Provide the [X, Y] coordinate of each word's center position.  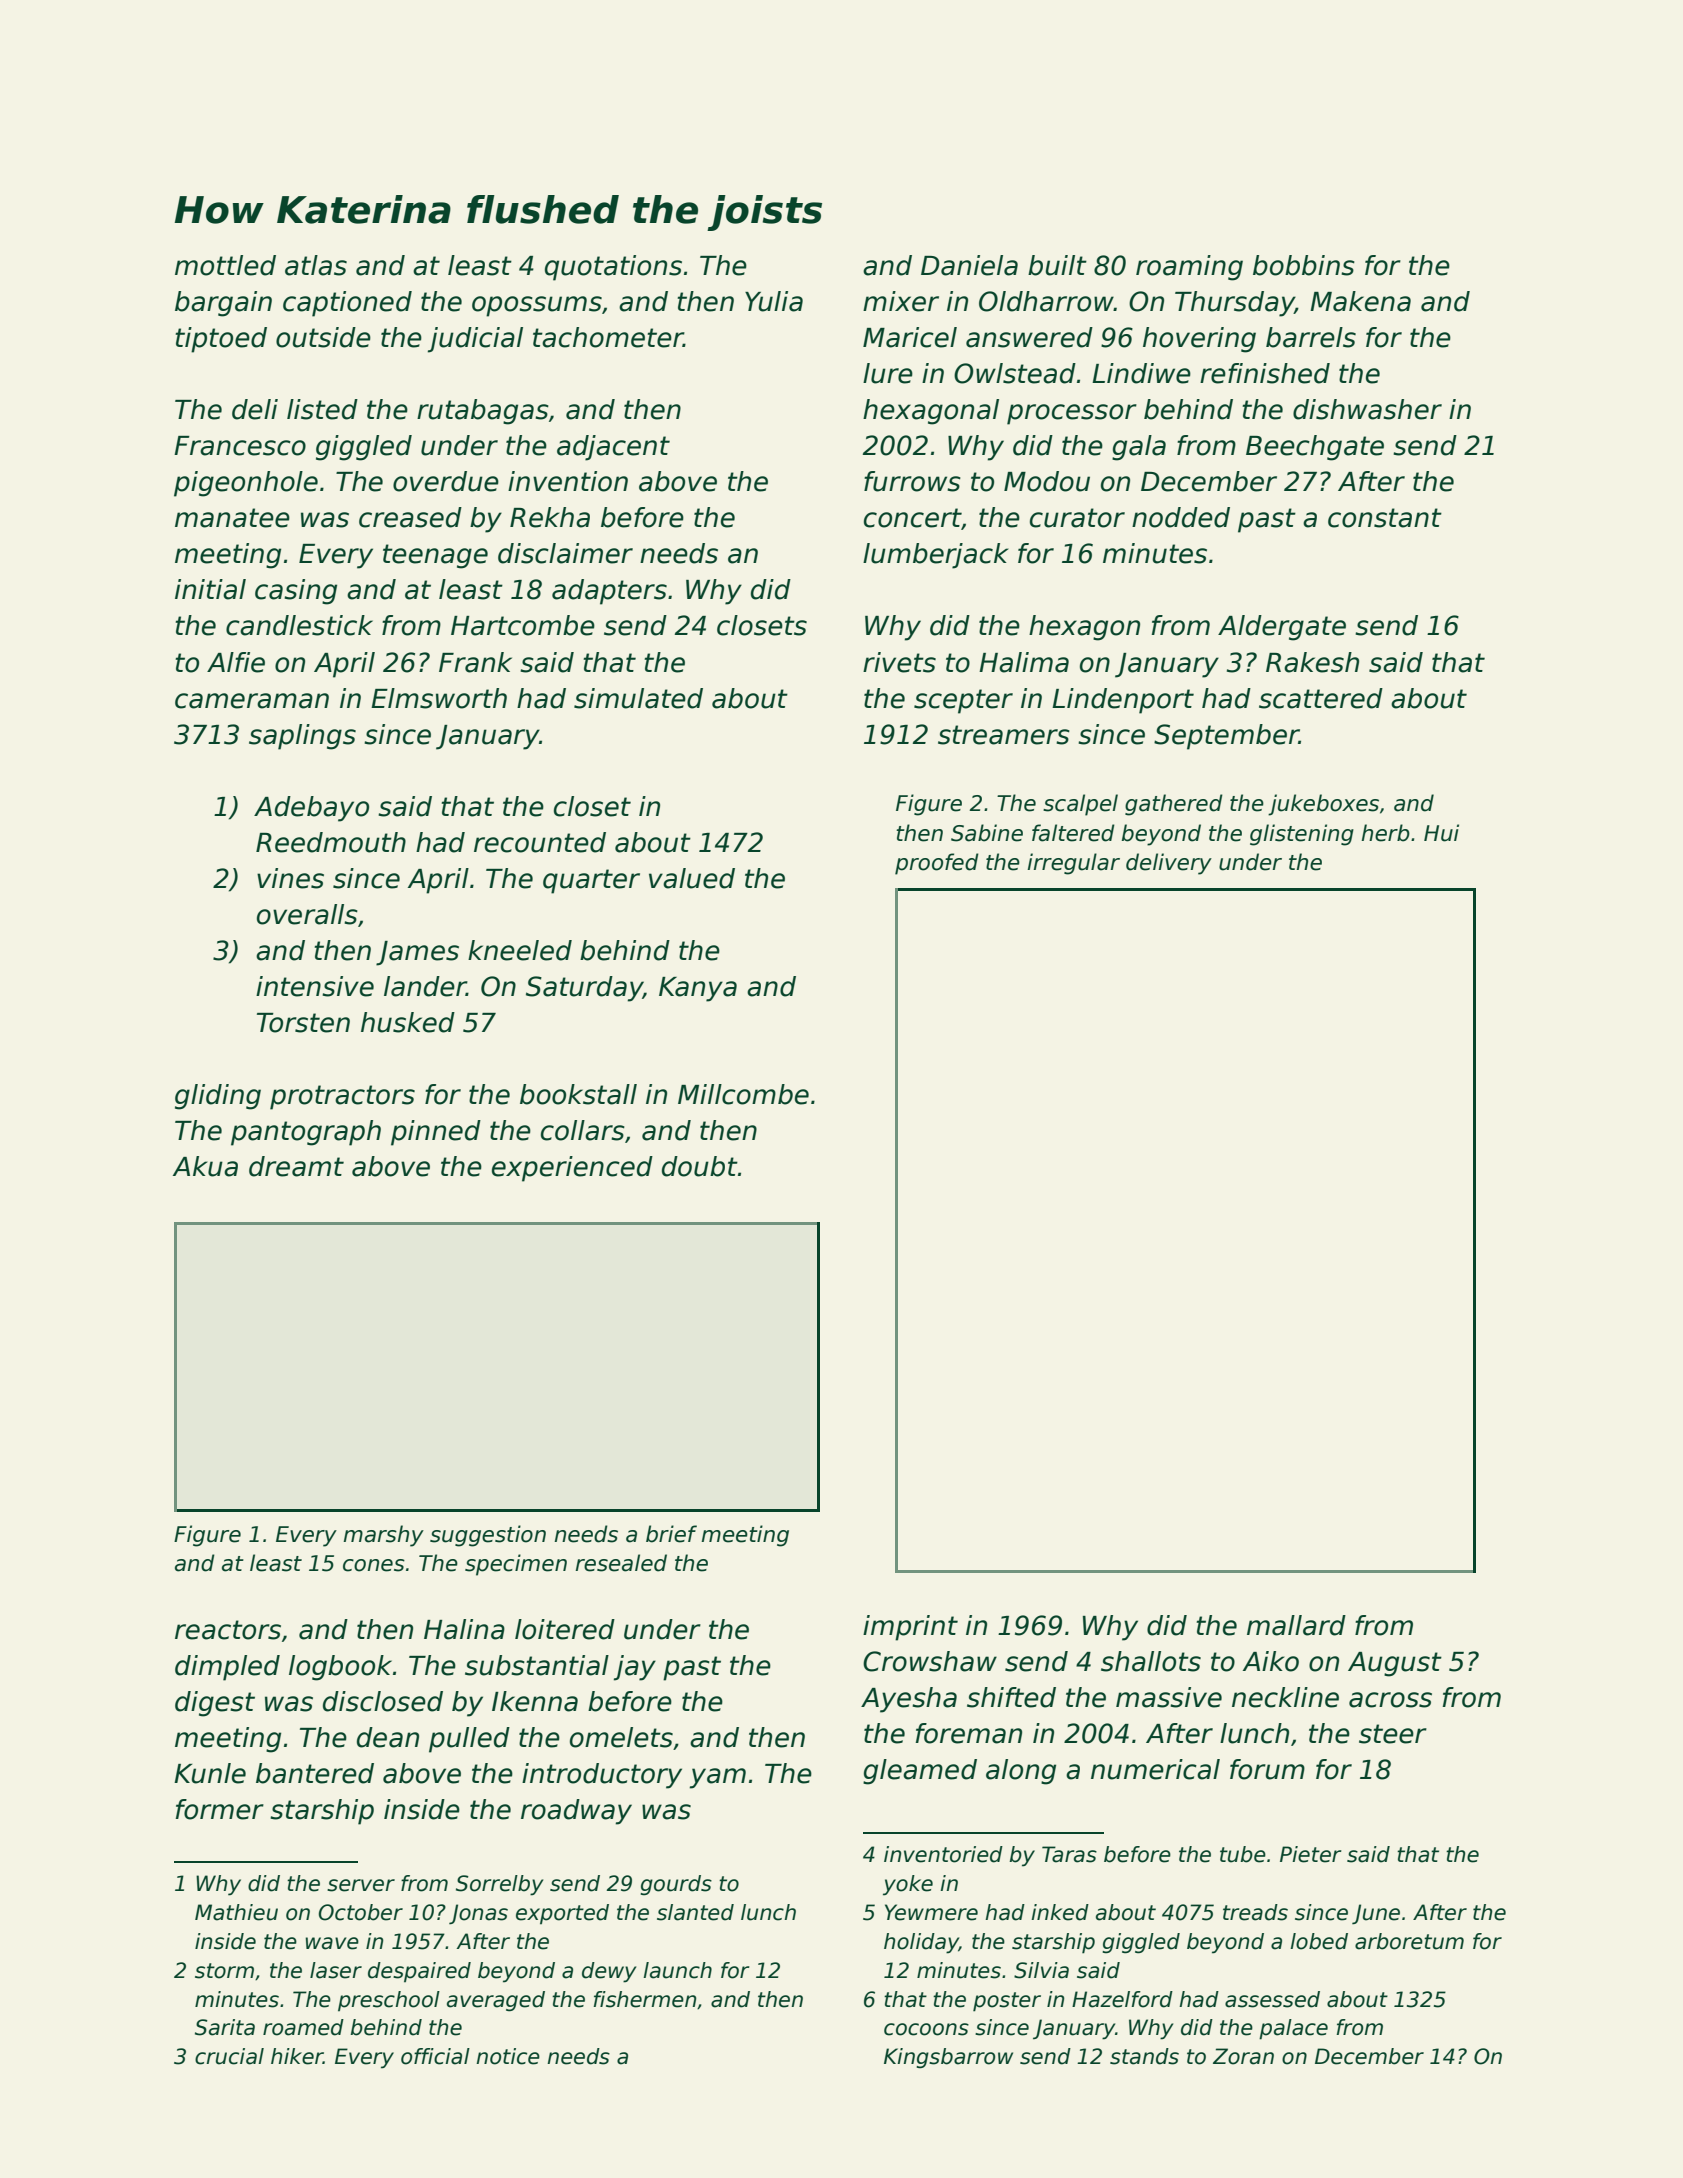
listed [322, 409]
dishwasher [1367, 409]
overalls [307, 914]
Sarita [225, 2027]
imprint [910, 1628]
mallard [1296, 1625]
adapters [609, 592]
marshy [383, 1536]
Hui [1441, 833]
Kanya [698, 989]
